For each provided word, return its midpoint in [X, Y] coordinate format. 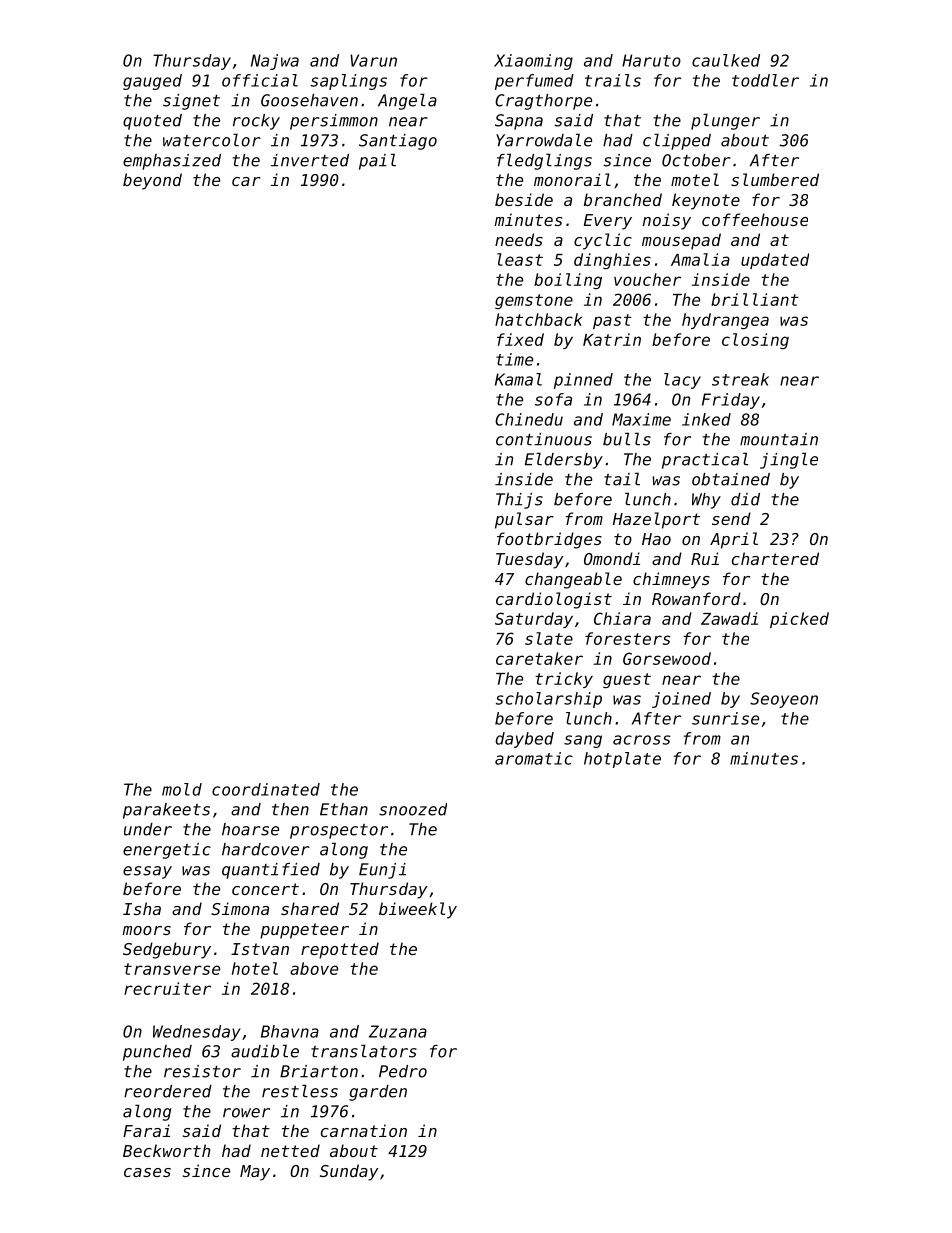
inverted [310, 160]
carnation [364, 1130]
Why [706, 501]
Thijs [519, 501]
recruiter [167, 988]
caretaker [539, 658]
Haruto [651, 60]
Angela [407, 101]
